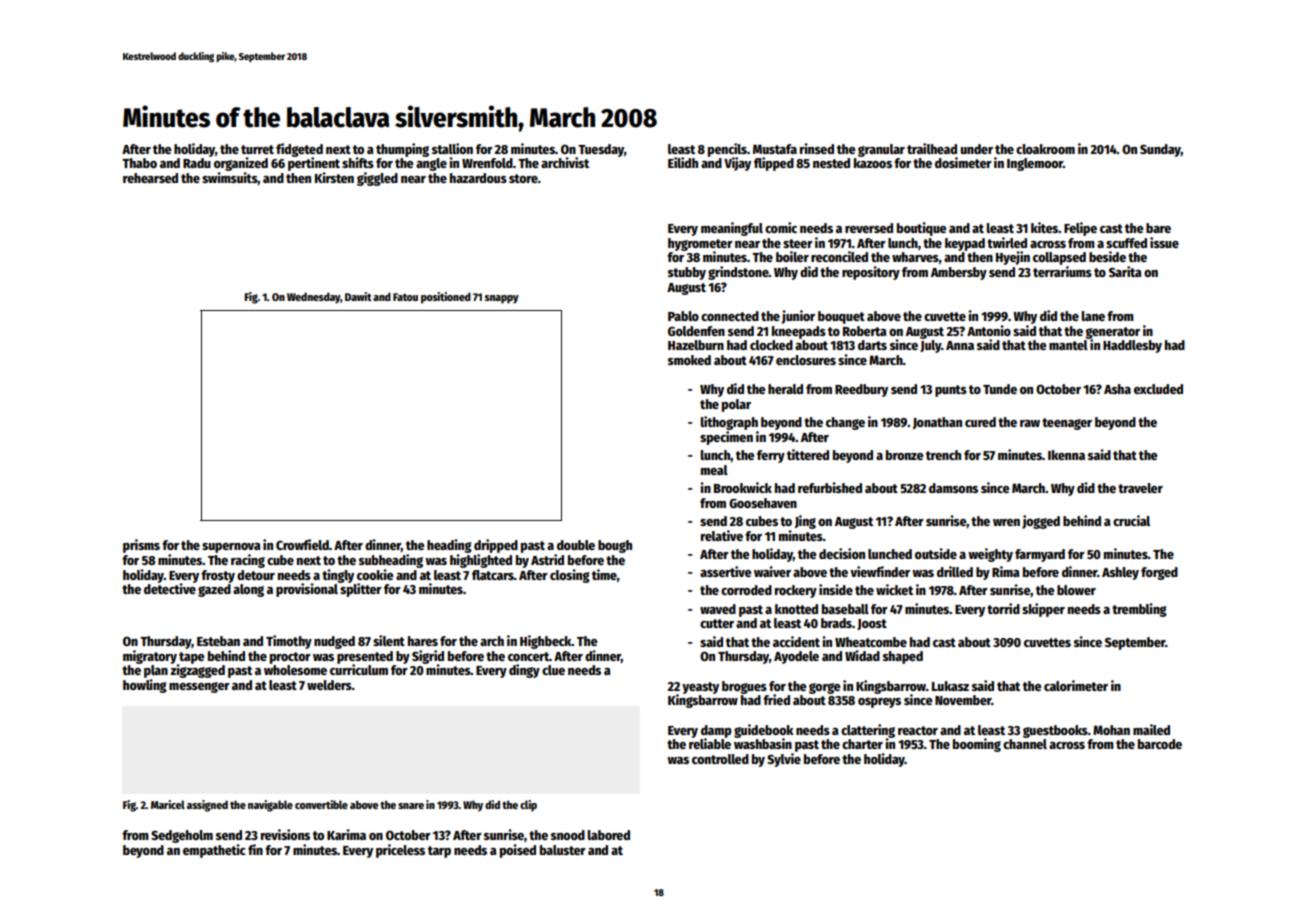  Describe the element at coordinates (452, 148) in the screenshot. I see `stallion` at that location.
